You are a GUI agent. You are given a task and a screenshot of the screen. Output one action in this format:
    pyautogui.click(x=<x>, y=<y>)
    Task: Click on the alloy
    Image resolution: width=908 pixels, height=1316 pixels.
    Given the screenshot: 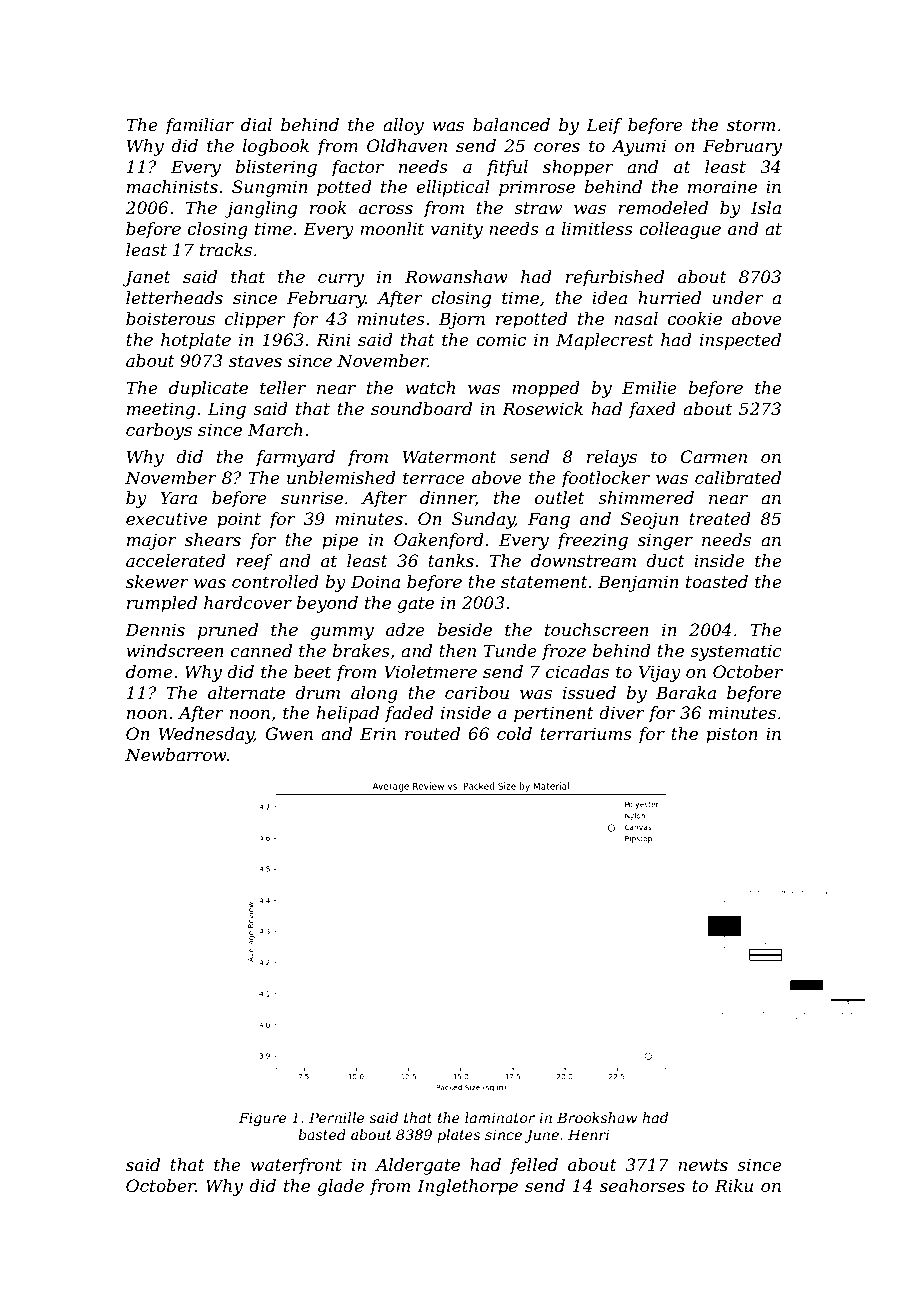 What is the action you would take?
    pyautogui.click(x=403, y=126)
